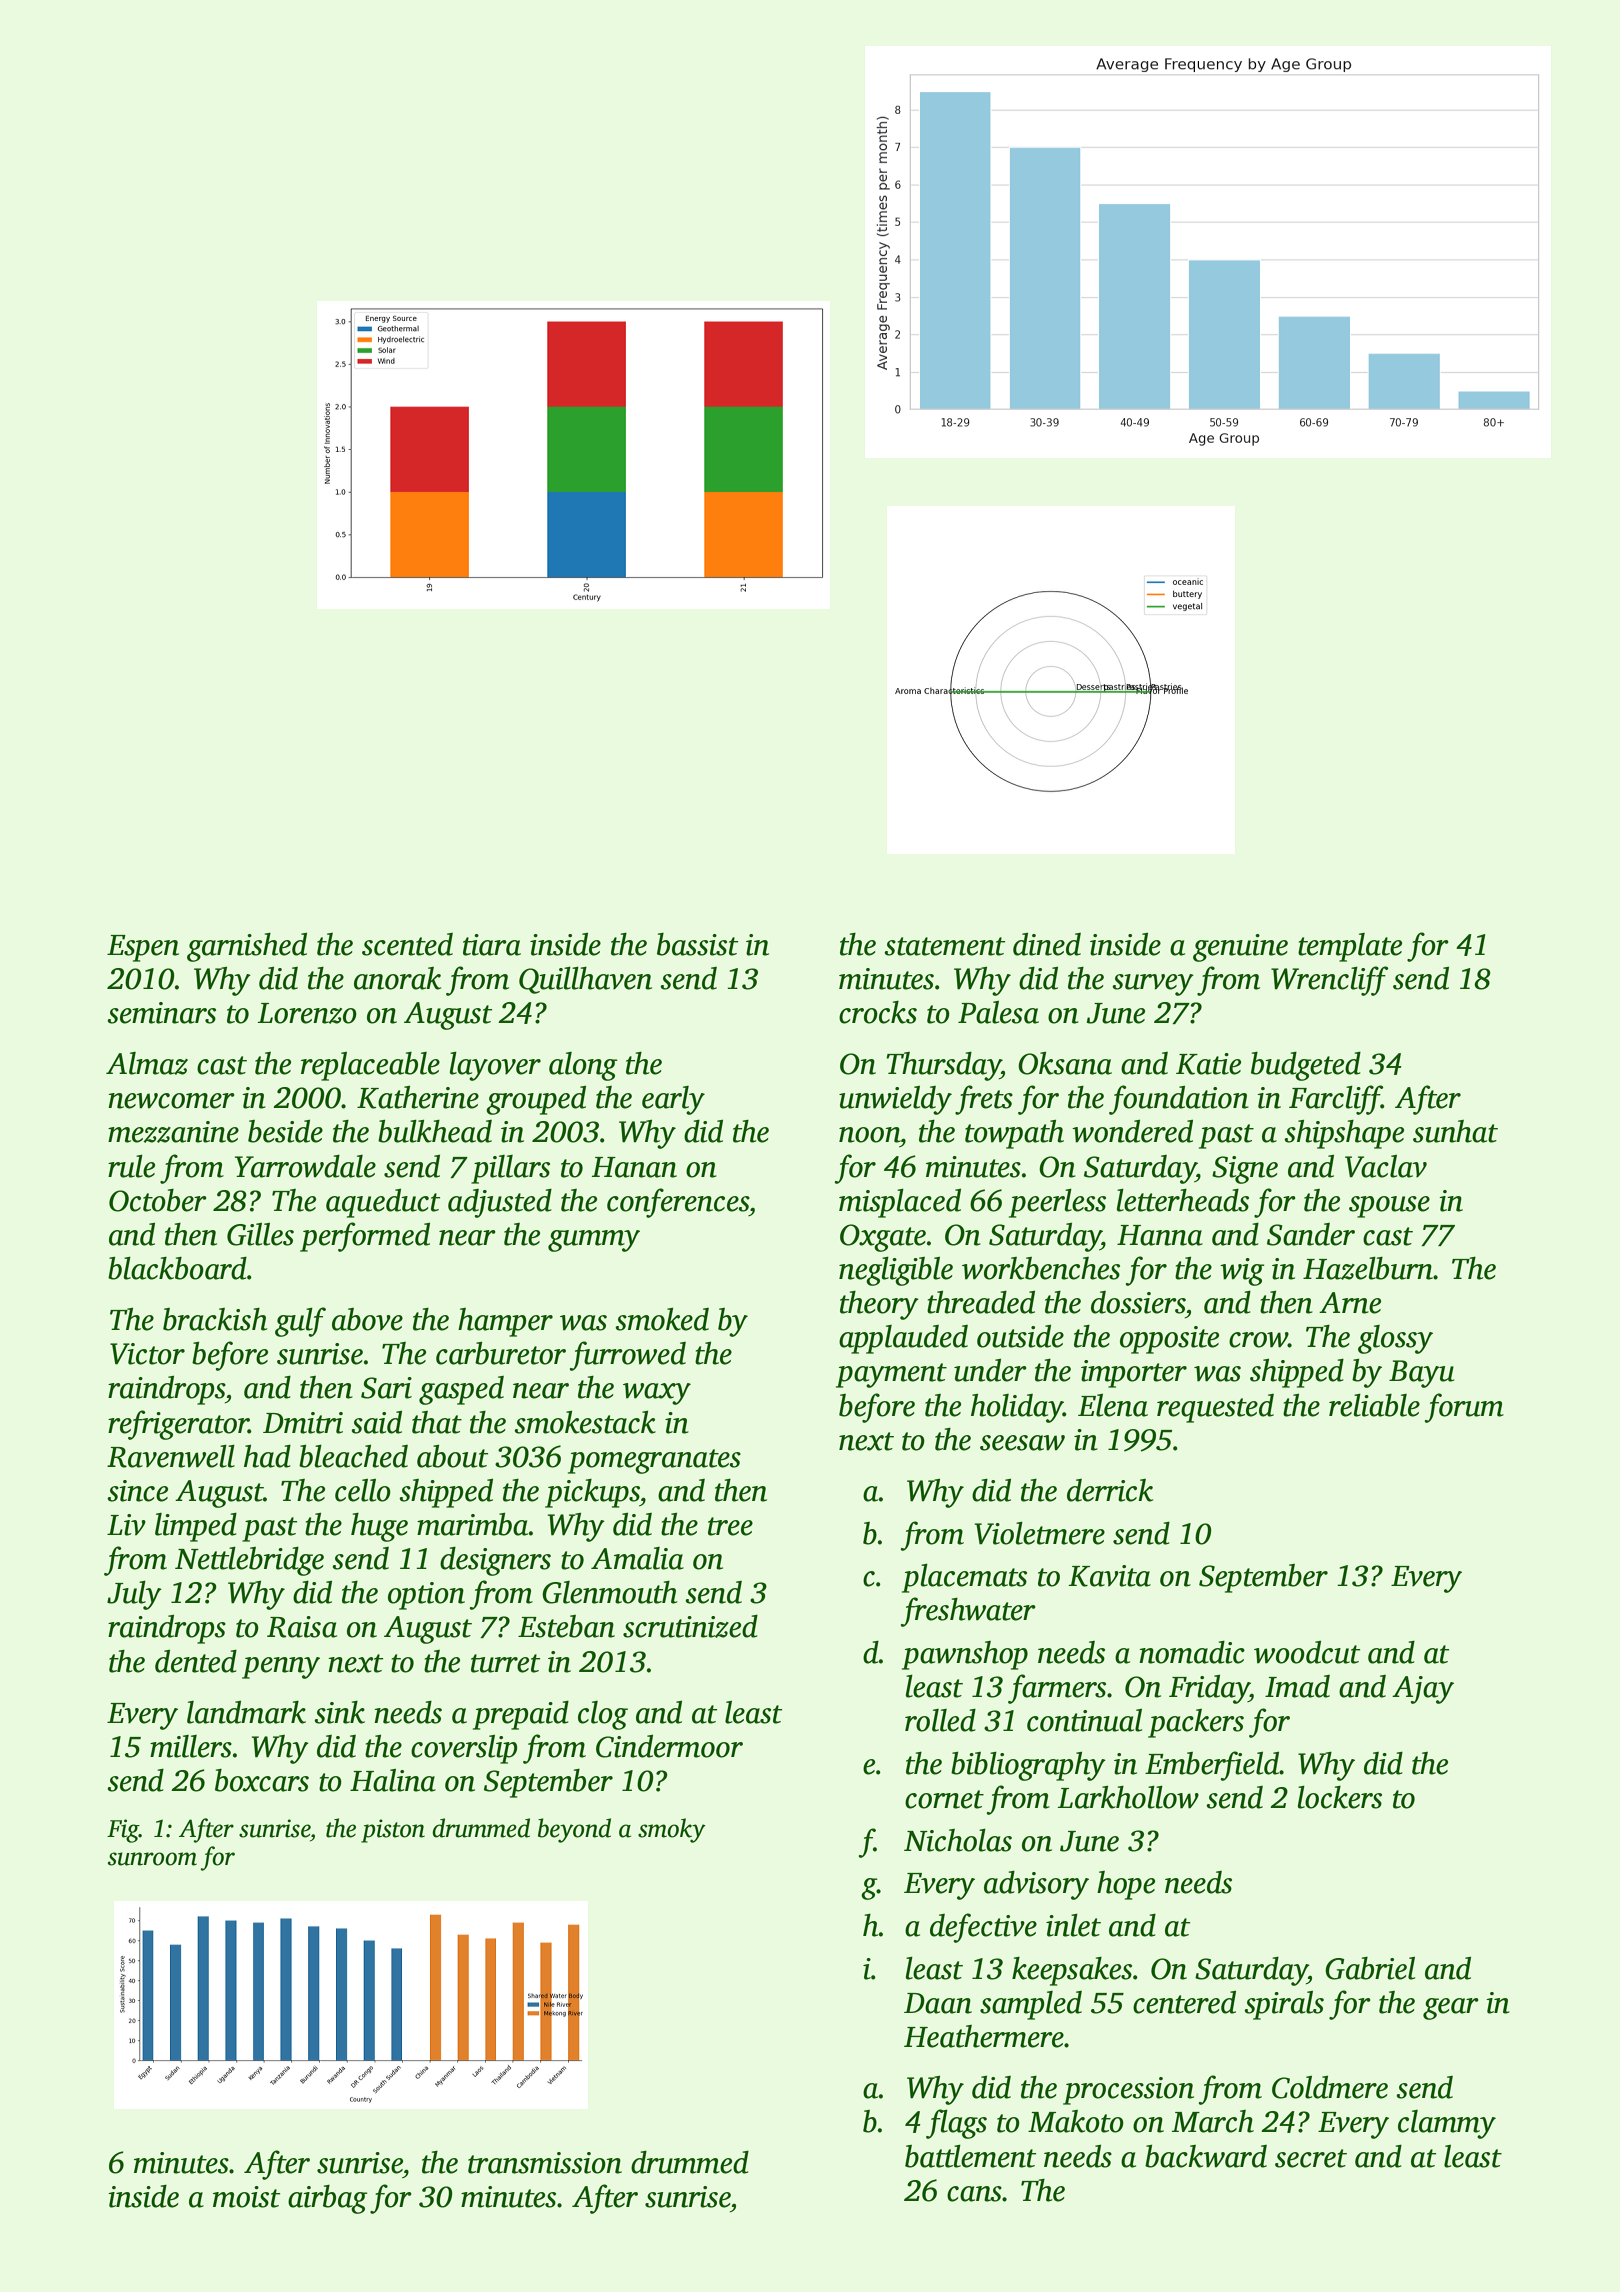  What do you see at coordinates (662, 1319) in the document?
I see `smoked` at bounding box center [662, 1319].
